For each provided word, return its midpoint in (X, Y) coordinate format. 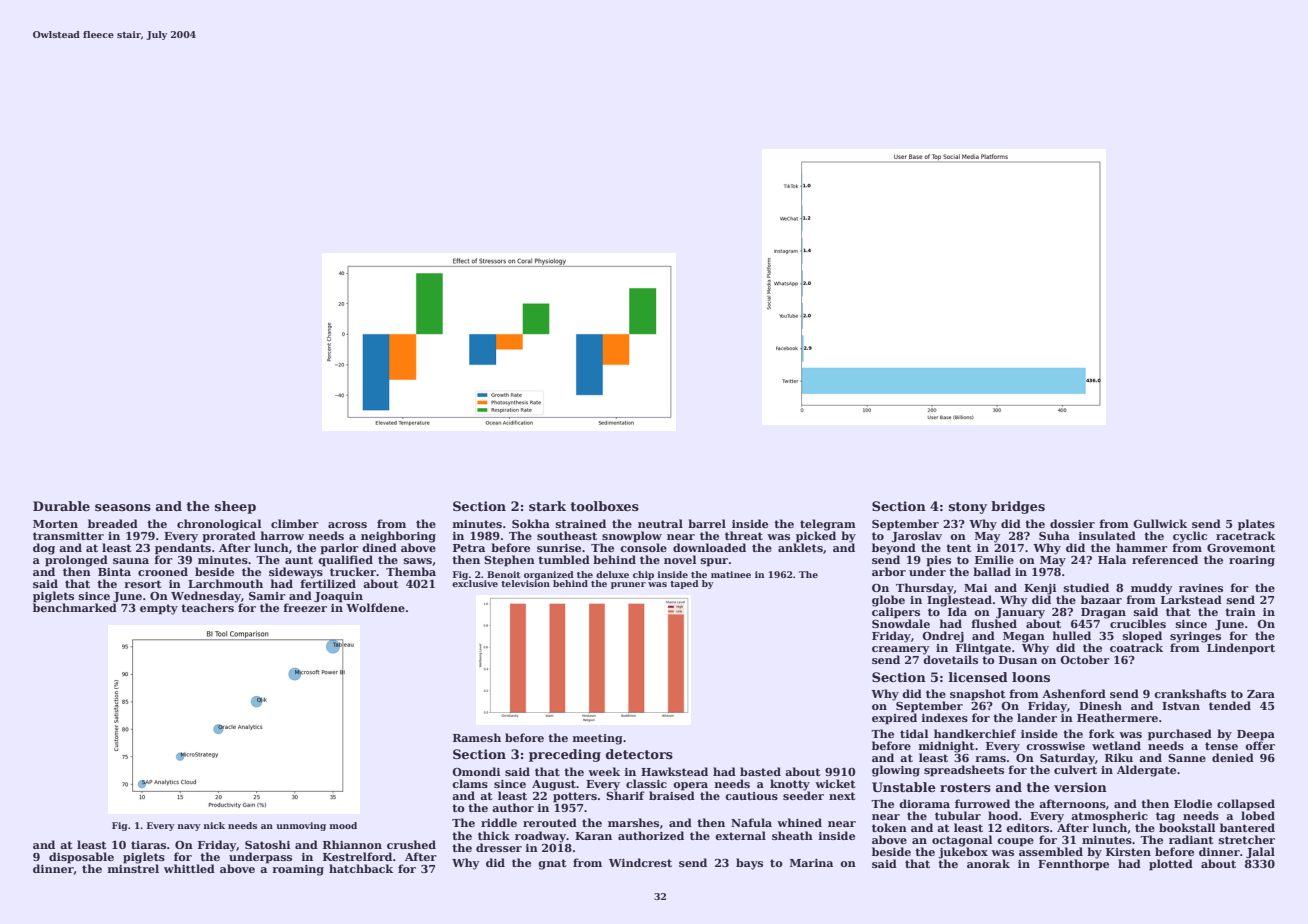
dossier (1072, 523)
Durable (61, 506)
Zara (1261, 694)
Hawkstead (674, 771)
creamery (900, 650)
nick (214, 825)
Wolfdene (375, 607)
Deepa (1256, 735)
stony (968, 508)
